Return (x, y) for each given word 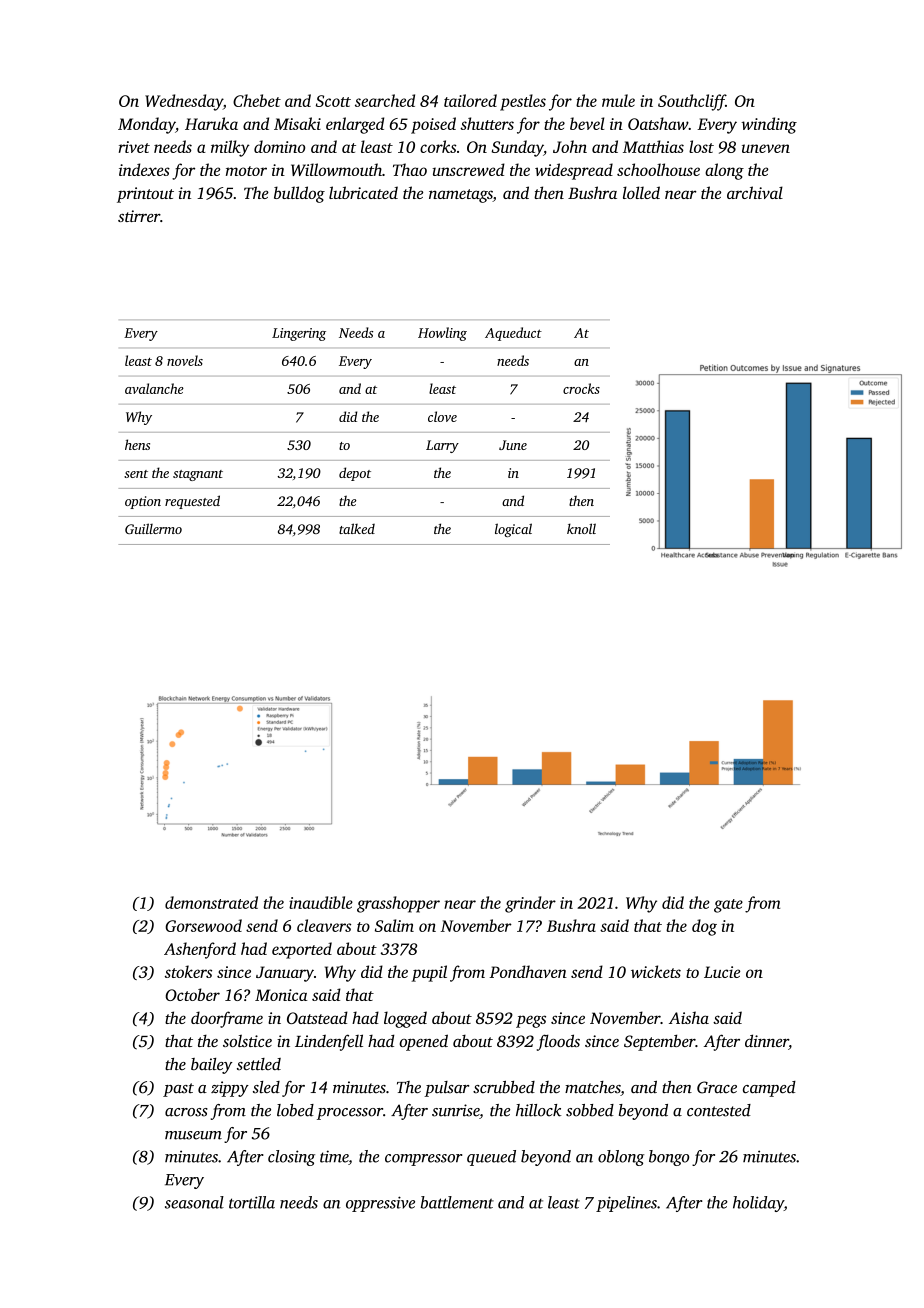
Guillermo (153, 528)
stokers (188, 971)
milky (230, 148)
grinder (530, 904)
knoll (581, 528)
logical (513, 530)
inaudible (321, 902)
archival (755, 192)
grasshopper (398, 904)
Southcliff (692, 102)
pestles (523, 102)
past (178, 1090)
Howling (442, 334)
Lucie (722, 972)
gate (728, 906)
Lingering (299, 334)
